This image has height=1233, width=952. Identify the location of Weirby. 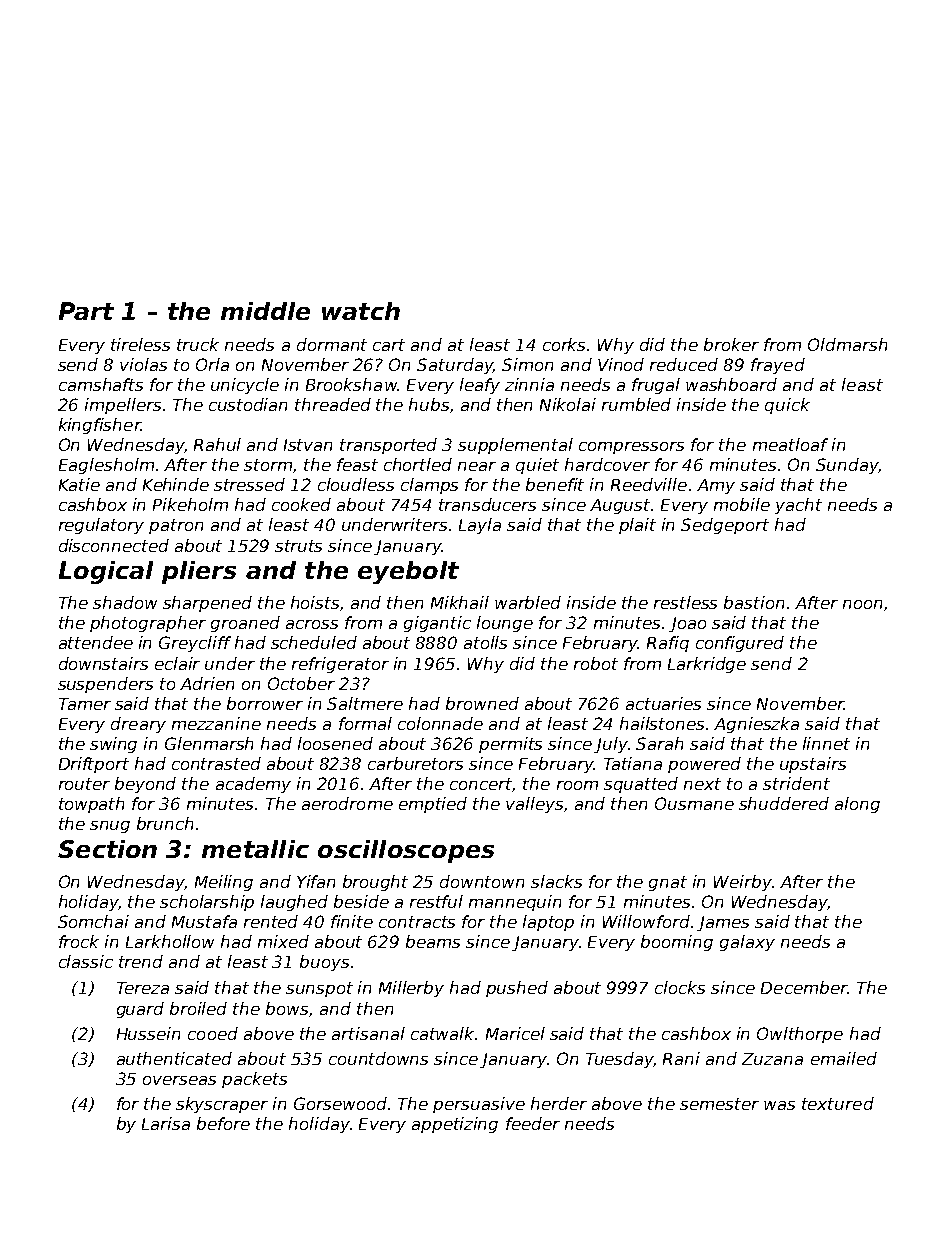
(743, 883).
